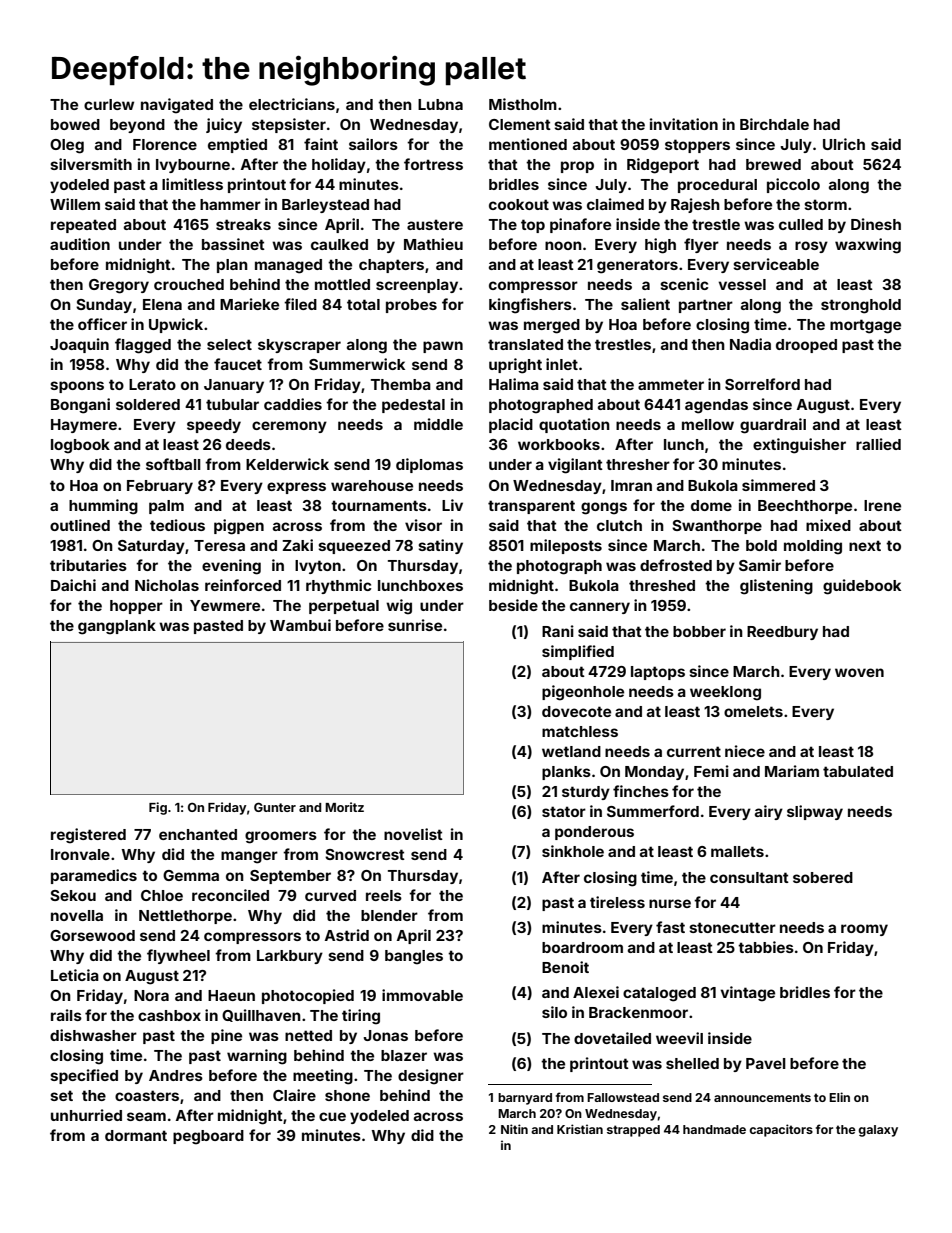 Image resolution: width=952 pixels, height=1233 pixels. Describe the element at coordinates (354, 547) in the page. I see `squeezed` at that location.
